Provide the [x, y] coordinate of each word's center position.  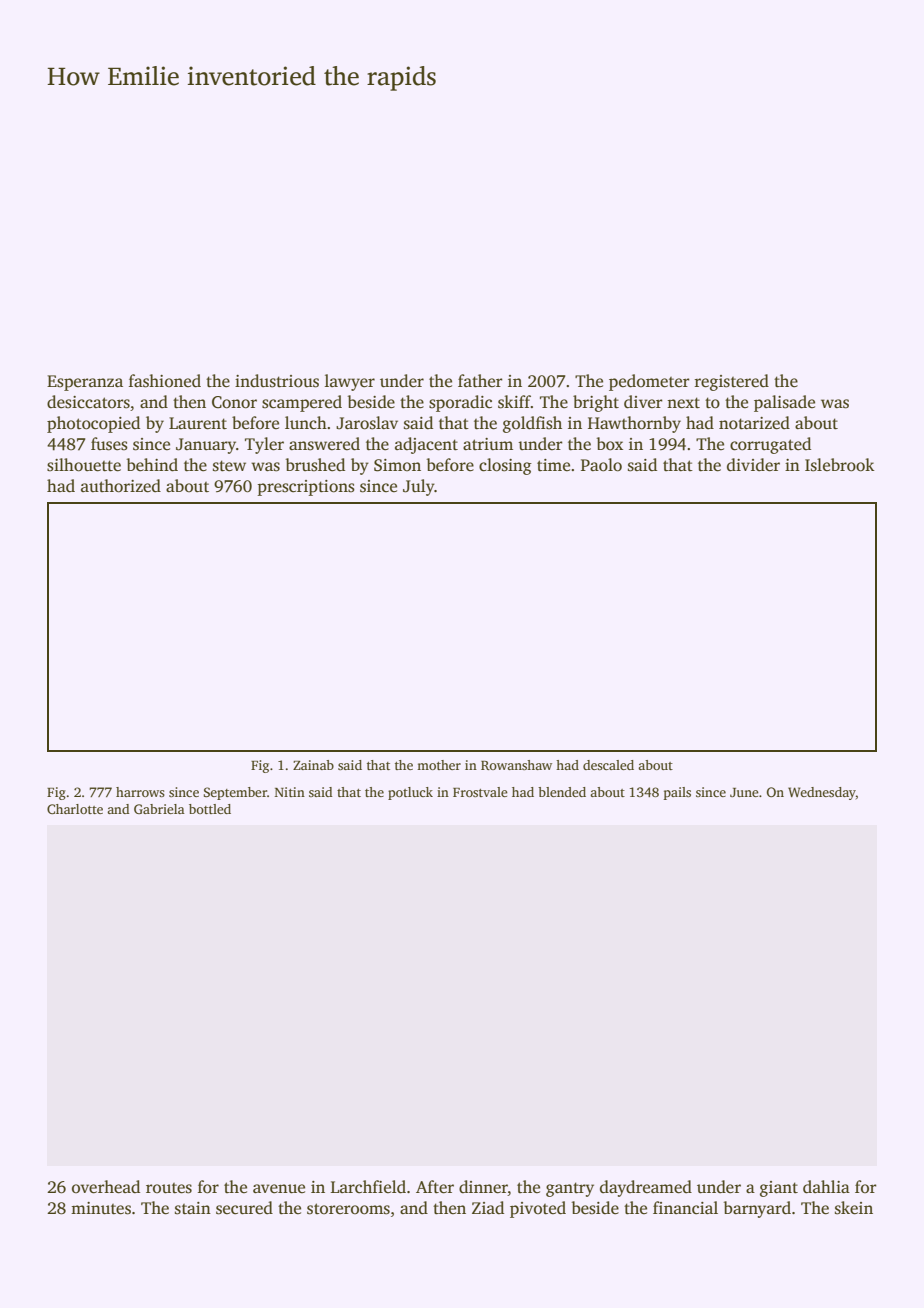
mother [439, 765]
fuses [109, 444]
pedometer [649, 382]
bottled [210, 809]
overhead [106, 1187]
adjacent [426, 445]
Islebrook [840, 465]
